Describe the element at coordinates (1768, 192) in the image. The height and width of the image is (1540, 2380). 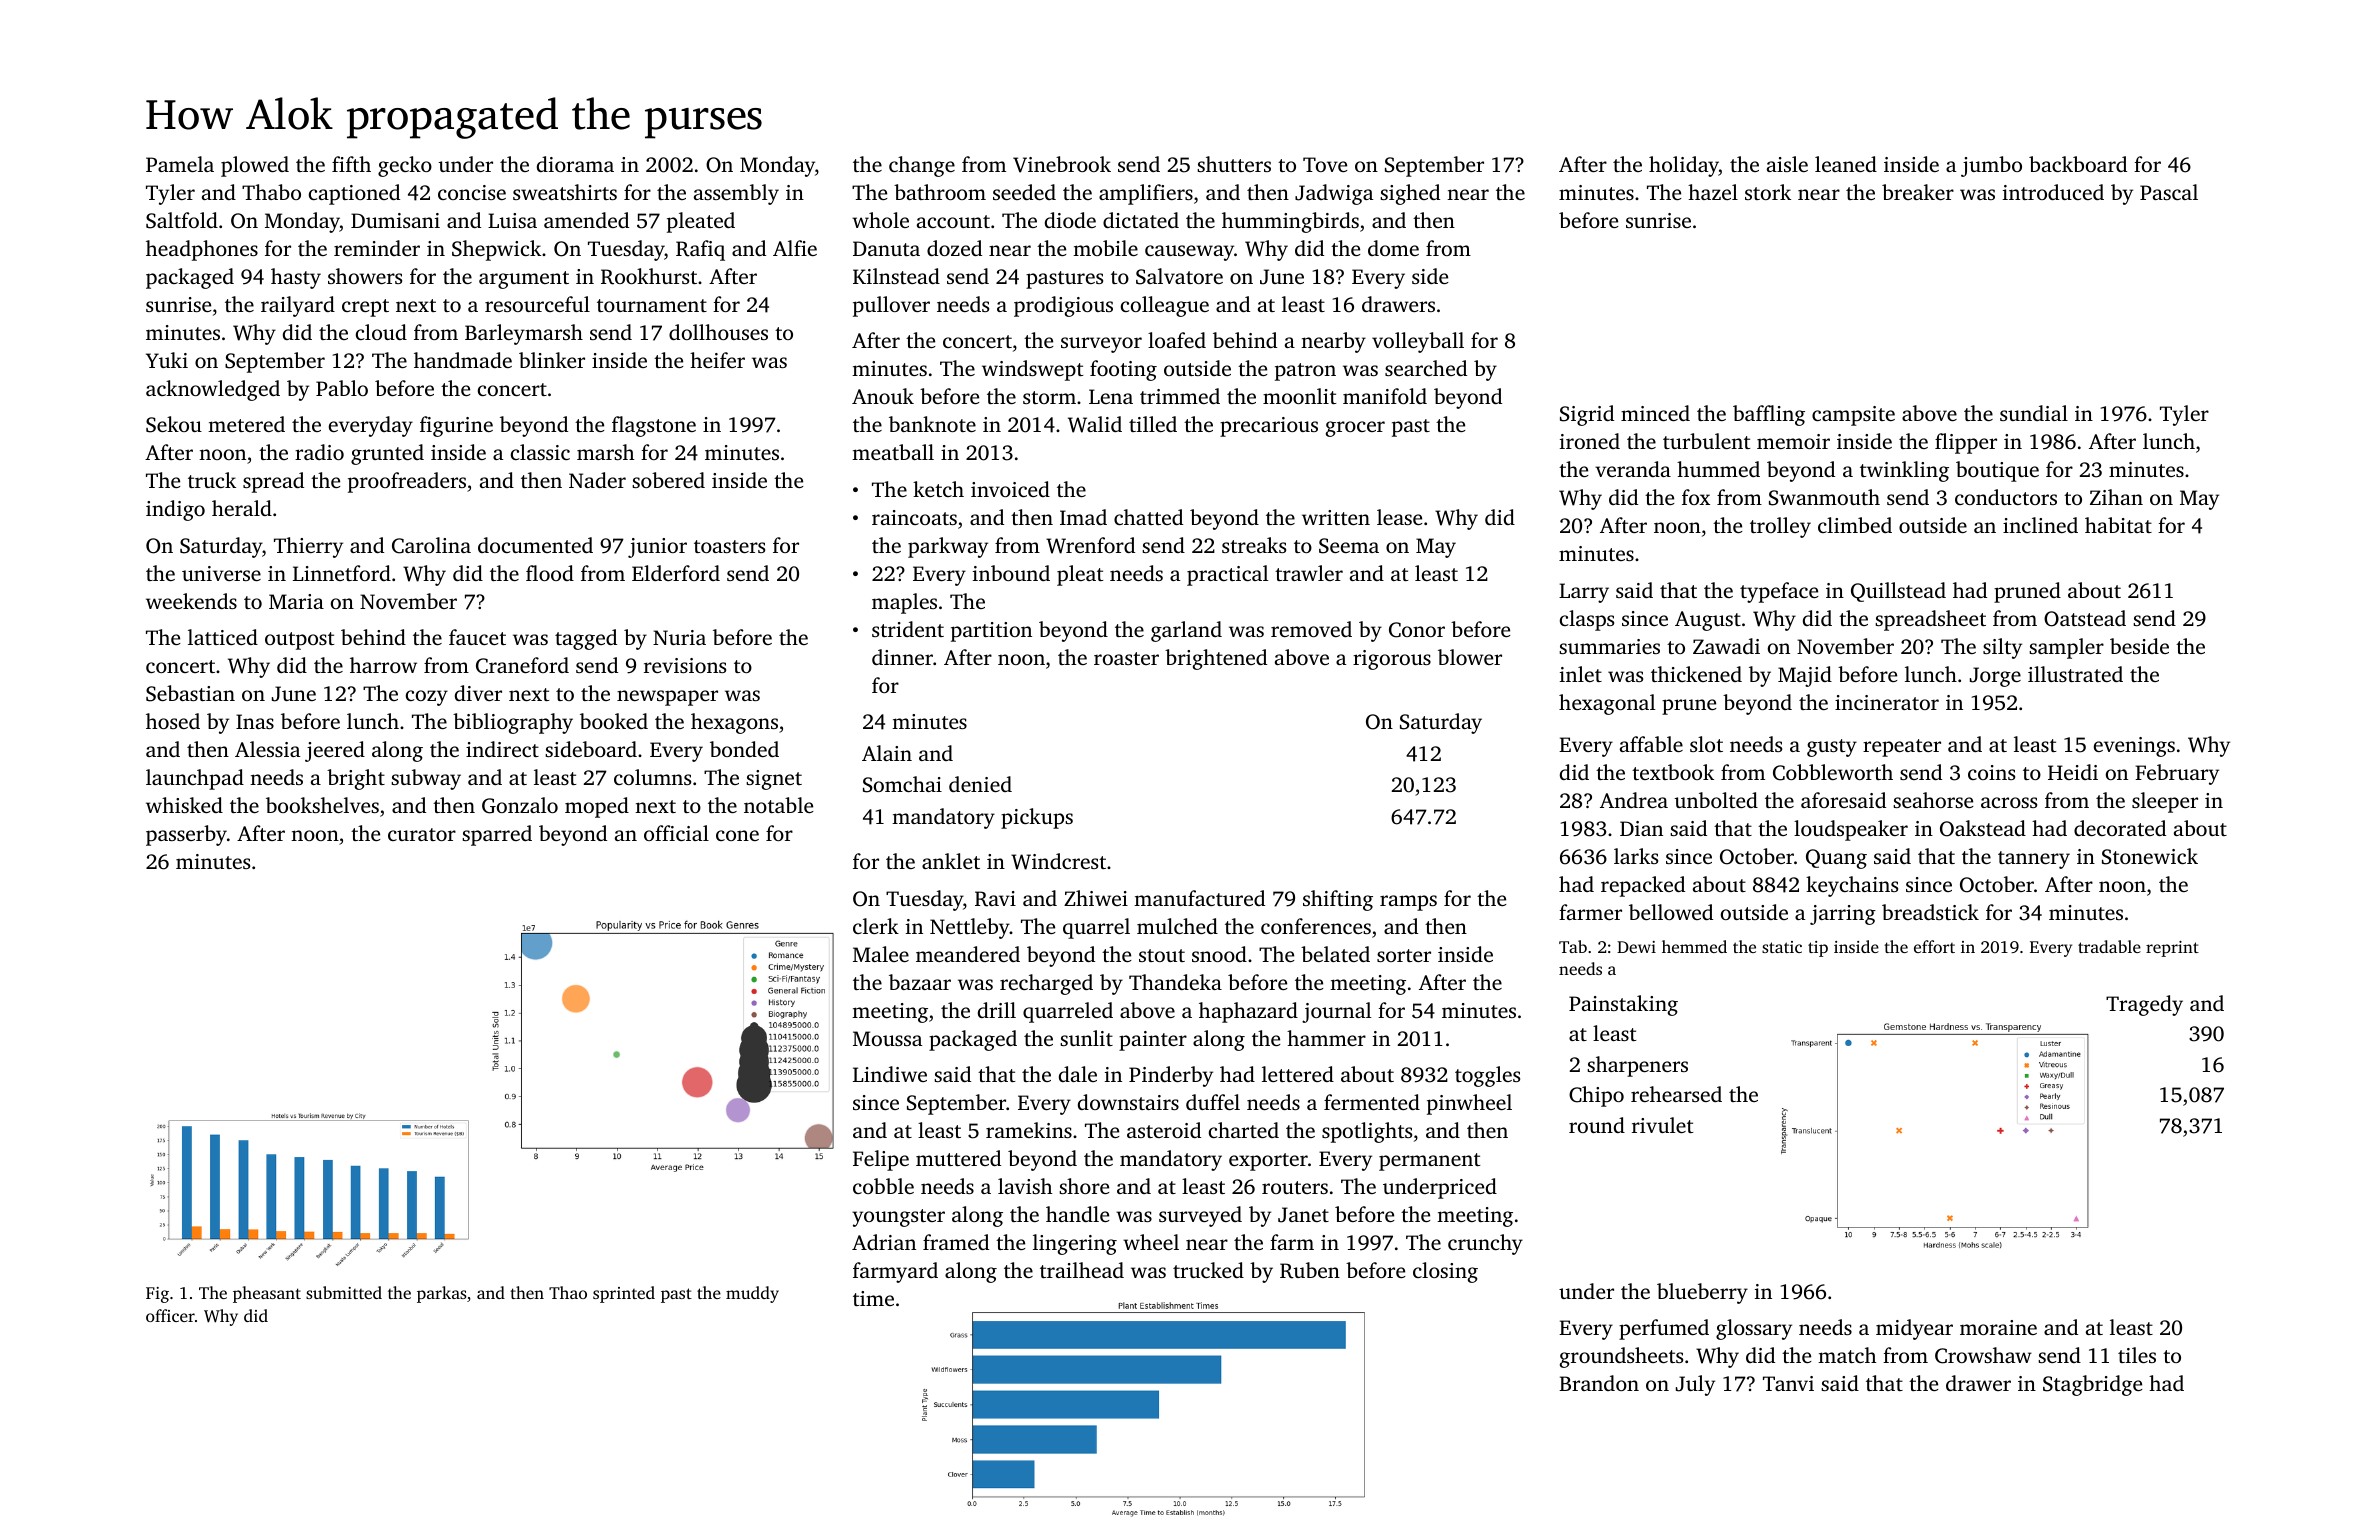
I see `stork` at that location.
